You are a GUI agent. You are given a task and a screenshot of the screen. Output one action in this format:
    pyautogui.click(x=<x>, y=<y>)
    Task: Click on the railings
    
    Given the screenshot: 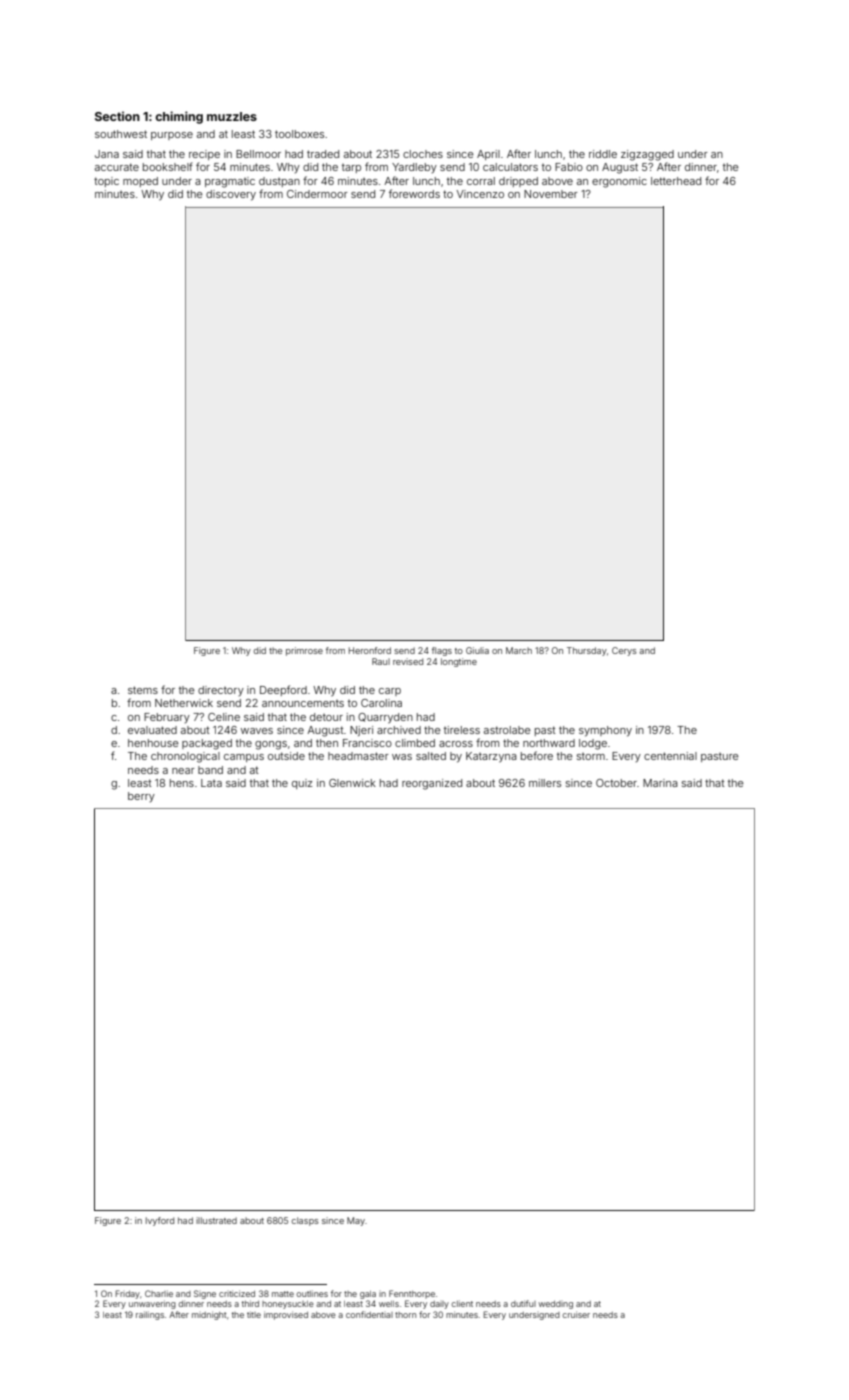 What is the action you would take?
    pyautogui.click(x=150, y=1315)
